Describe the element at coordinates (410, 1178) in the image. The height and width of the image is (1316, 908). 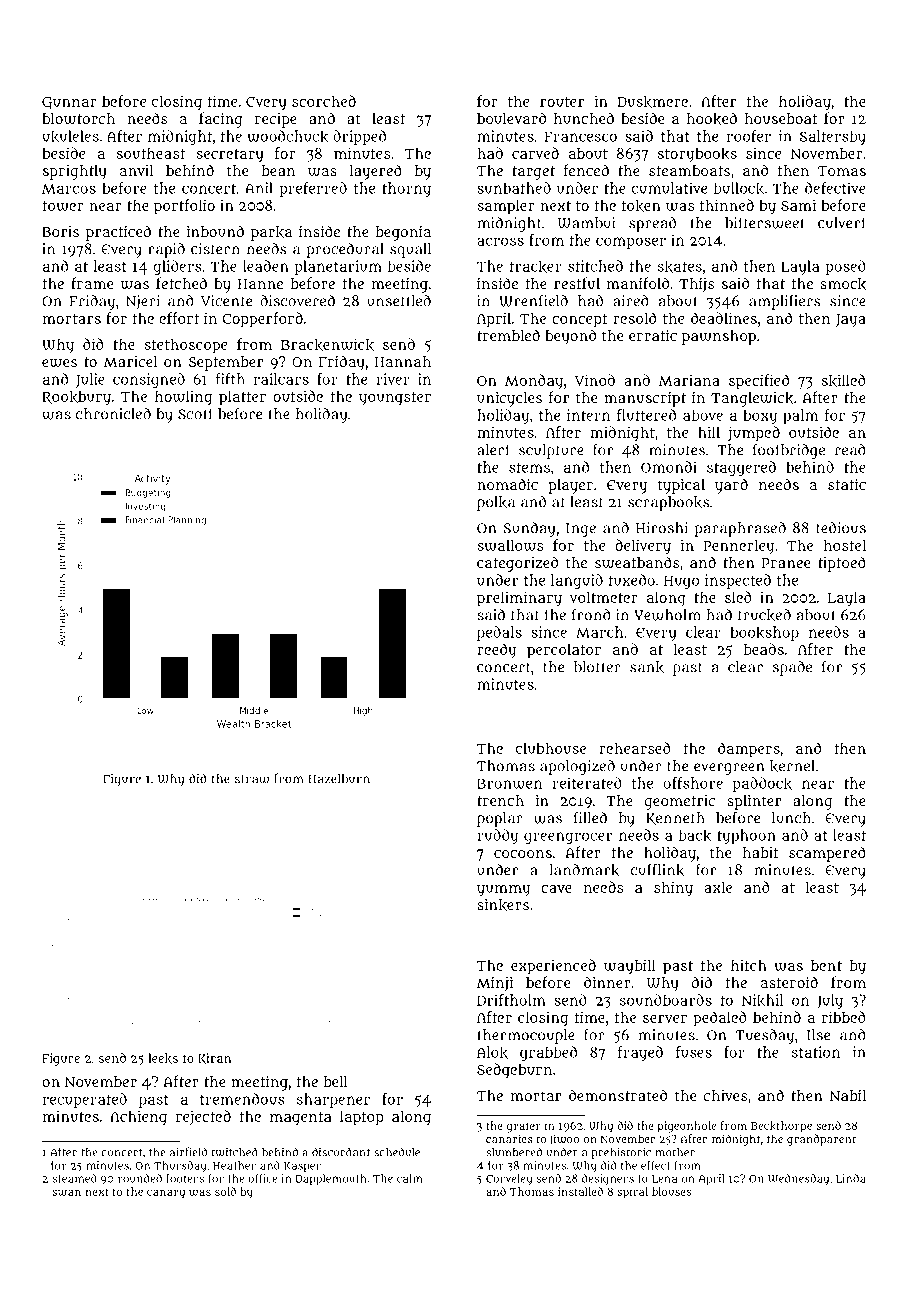
I see `calm` at that location.
